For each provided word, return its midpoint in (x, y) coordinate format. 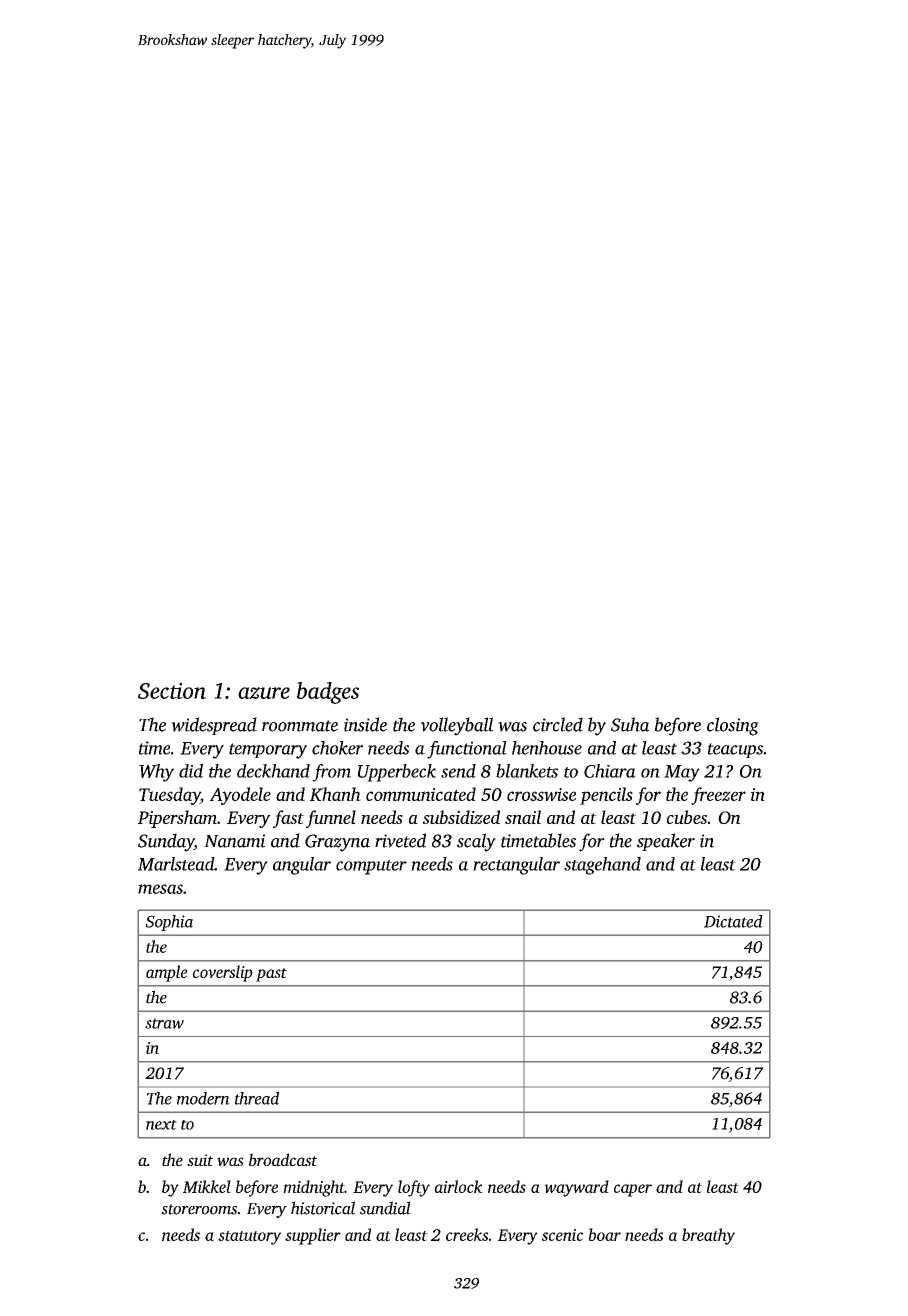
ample (167, 973)
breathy (708, 1236)
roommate (300, 726)
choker (337, 748)
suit (200, 1160)
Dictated (733, 921)
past (271, 975)
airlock (459, 1186)
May (682, 773)
